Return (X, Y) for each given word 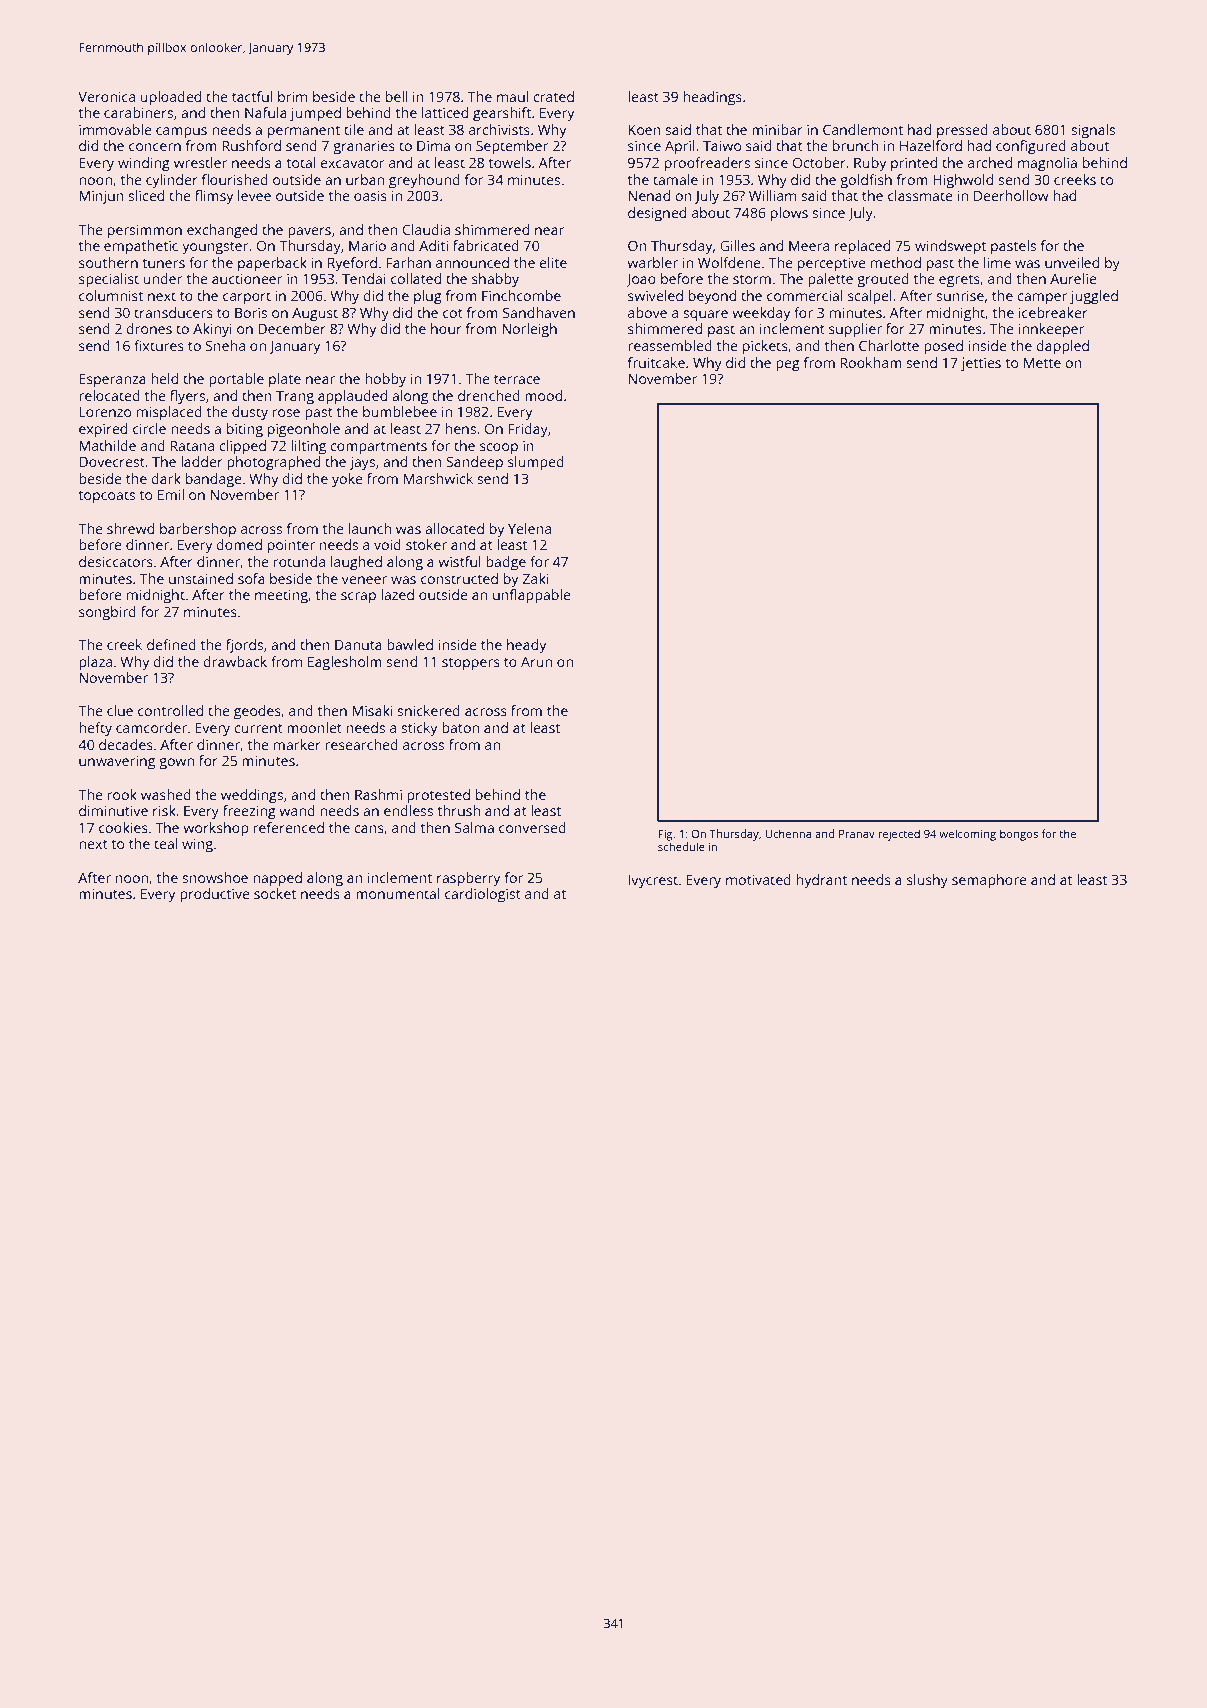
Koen (644, 130)
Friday (528, 430)
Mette (1042, 363)
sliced (146, 195)
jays (362, 463)
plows (789, 214)
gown (176, 764)
